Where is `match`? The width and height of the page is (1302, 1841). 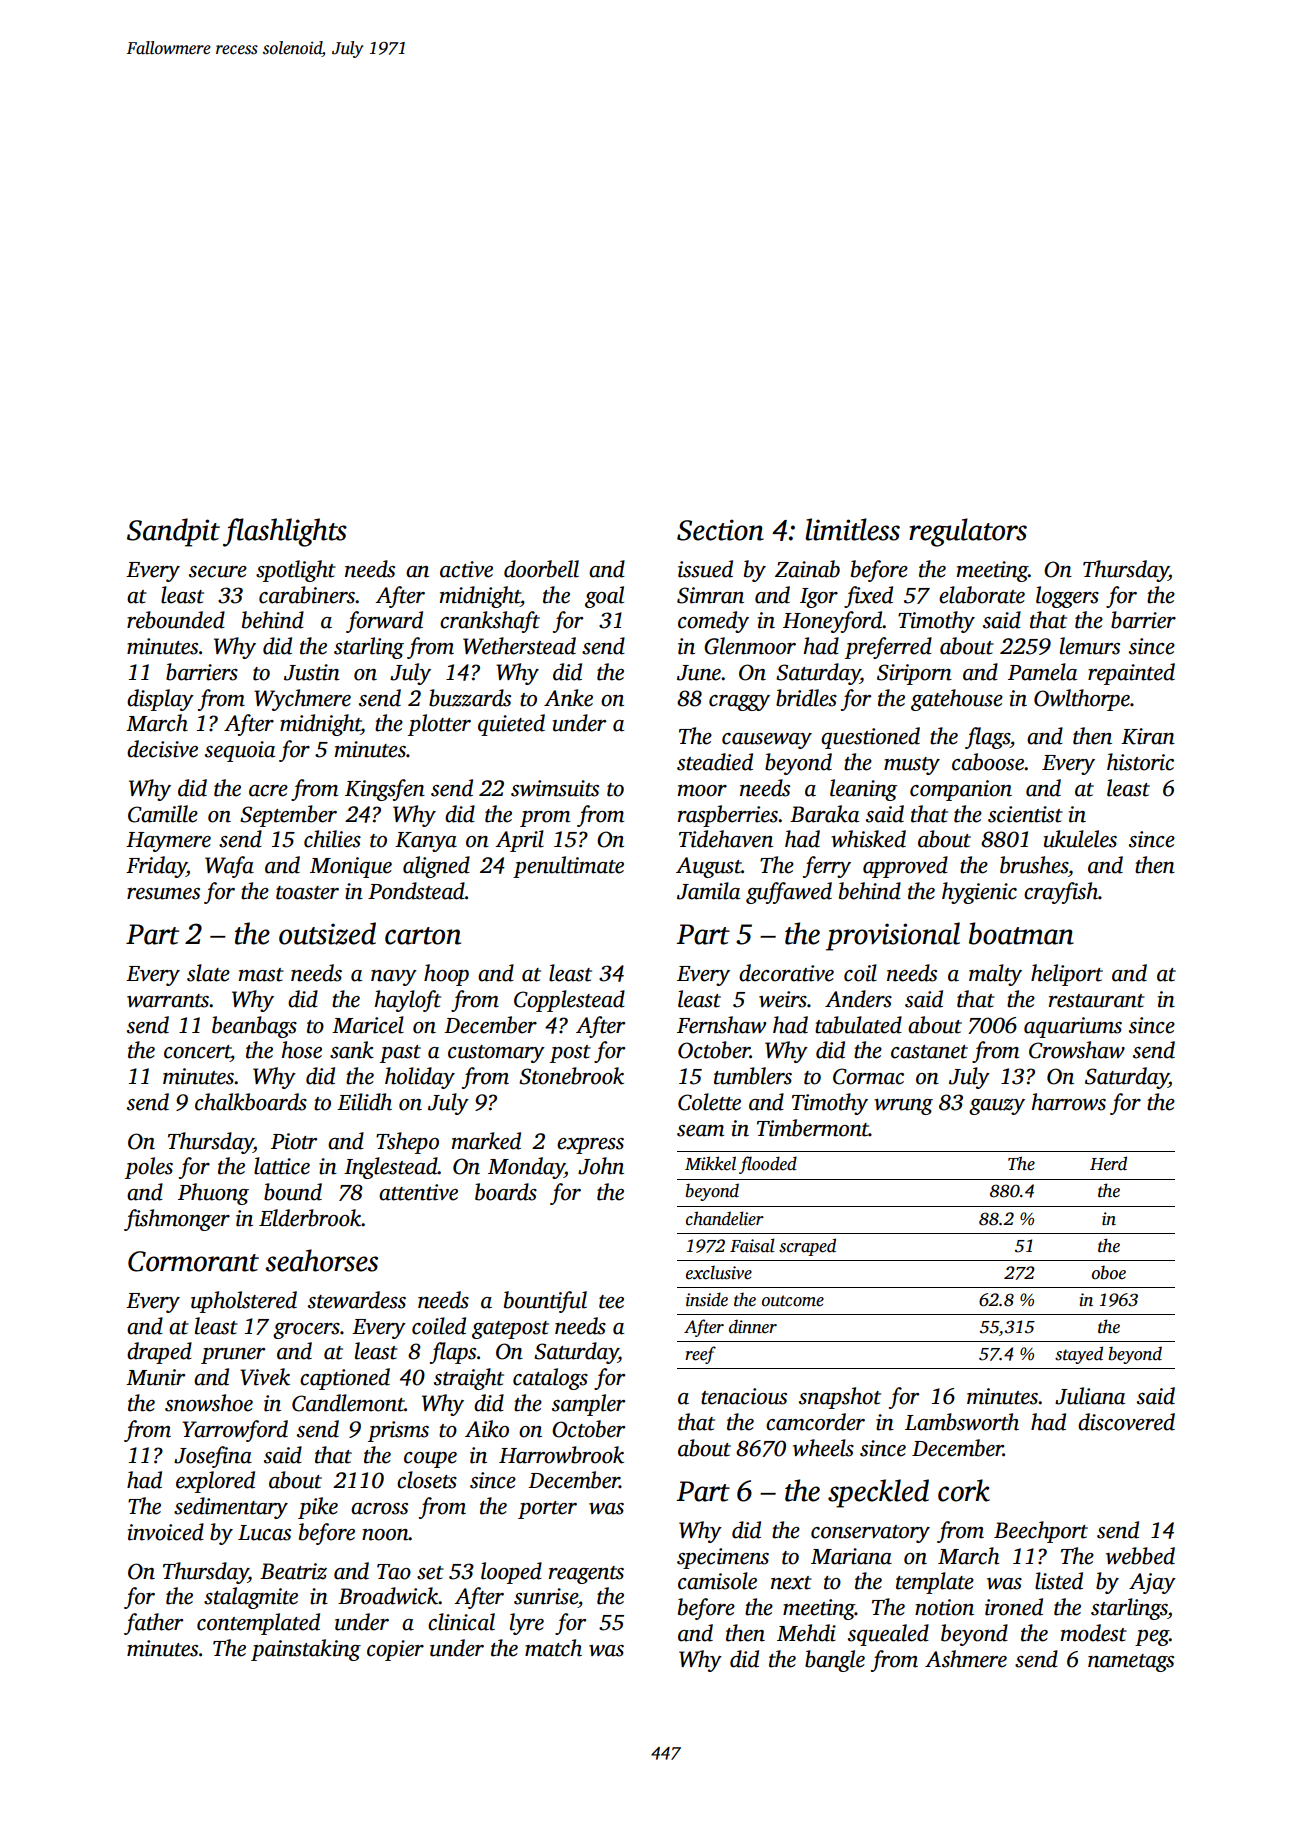
match is located at coordinates (553, 1648).
